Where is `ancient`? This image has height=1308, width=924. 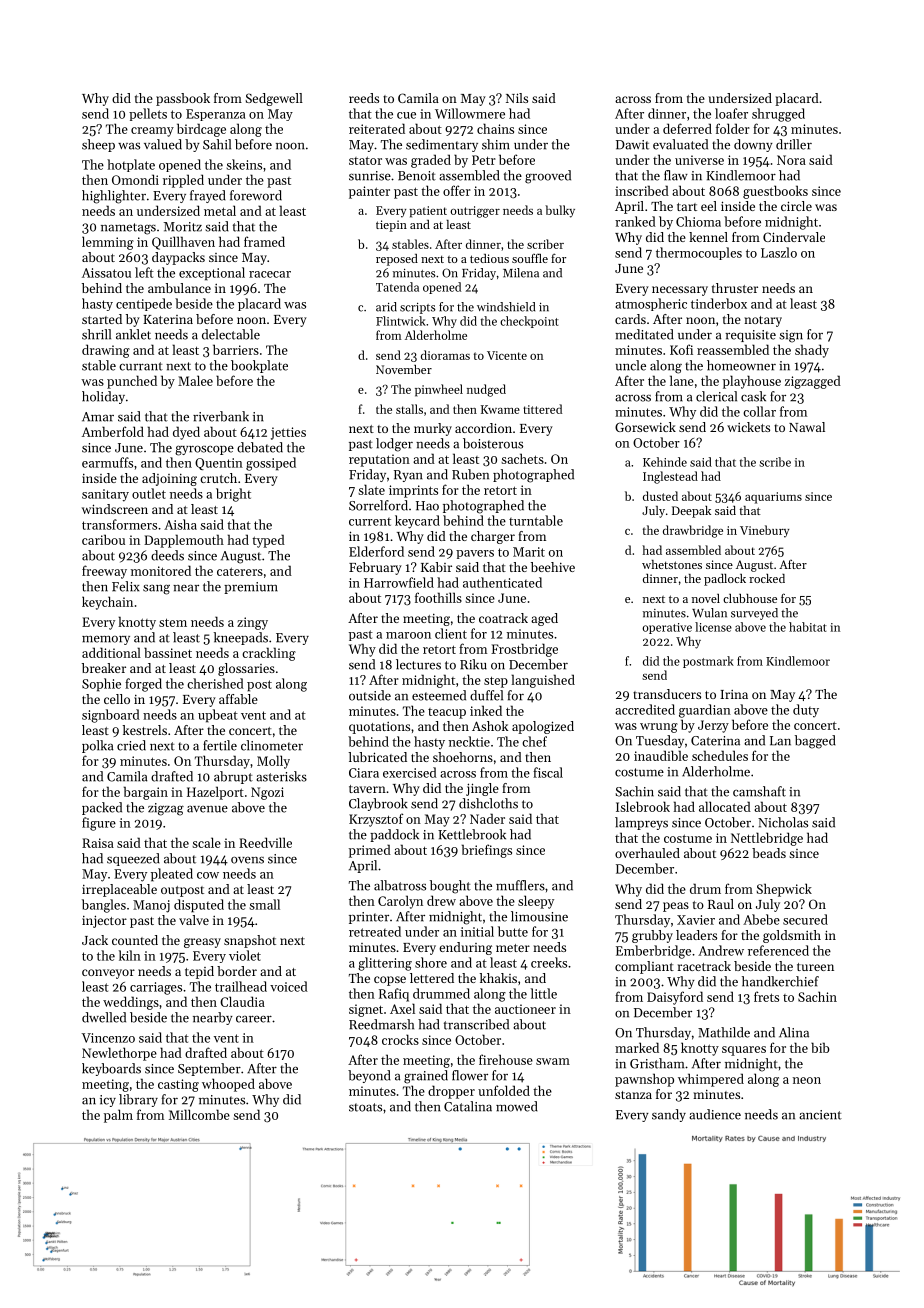 ancient is located at coordinates (820, 1115).
